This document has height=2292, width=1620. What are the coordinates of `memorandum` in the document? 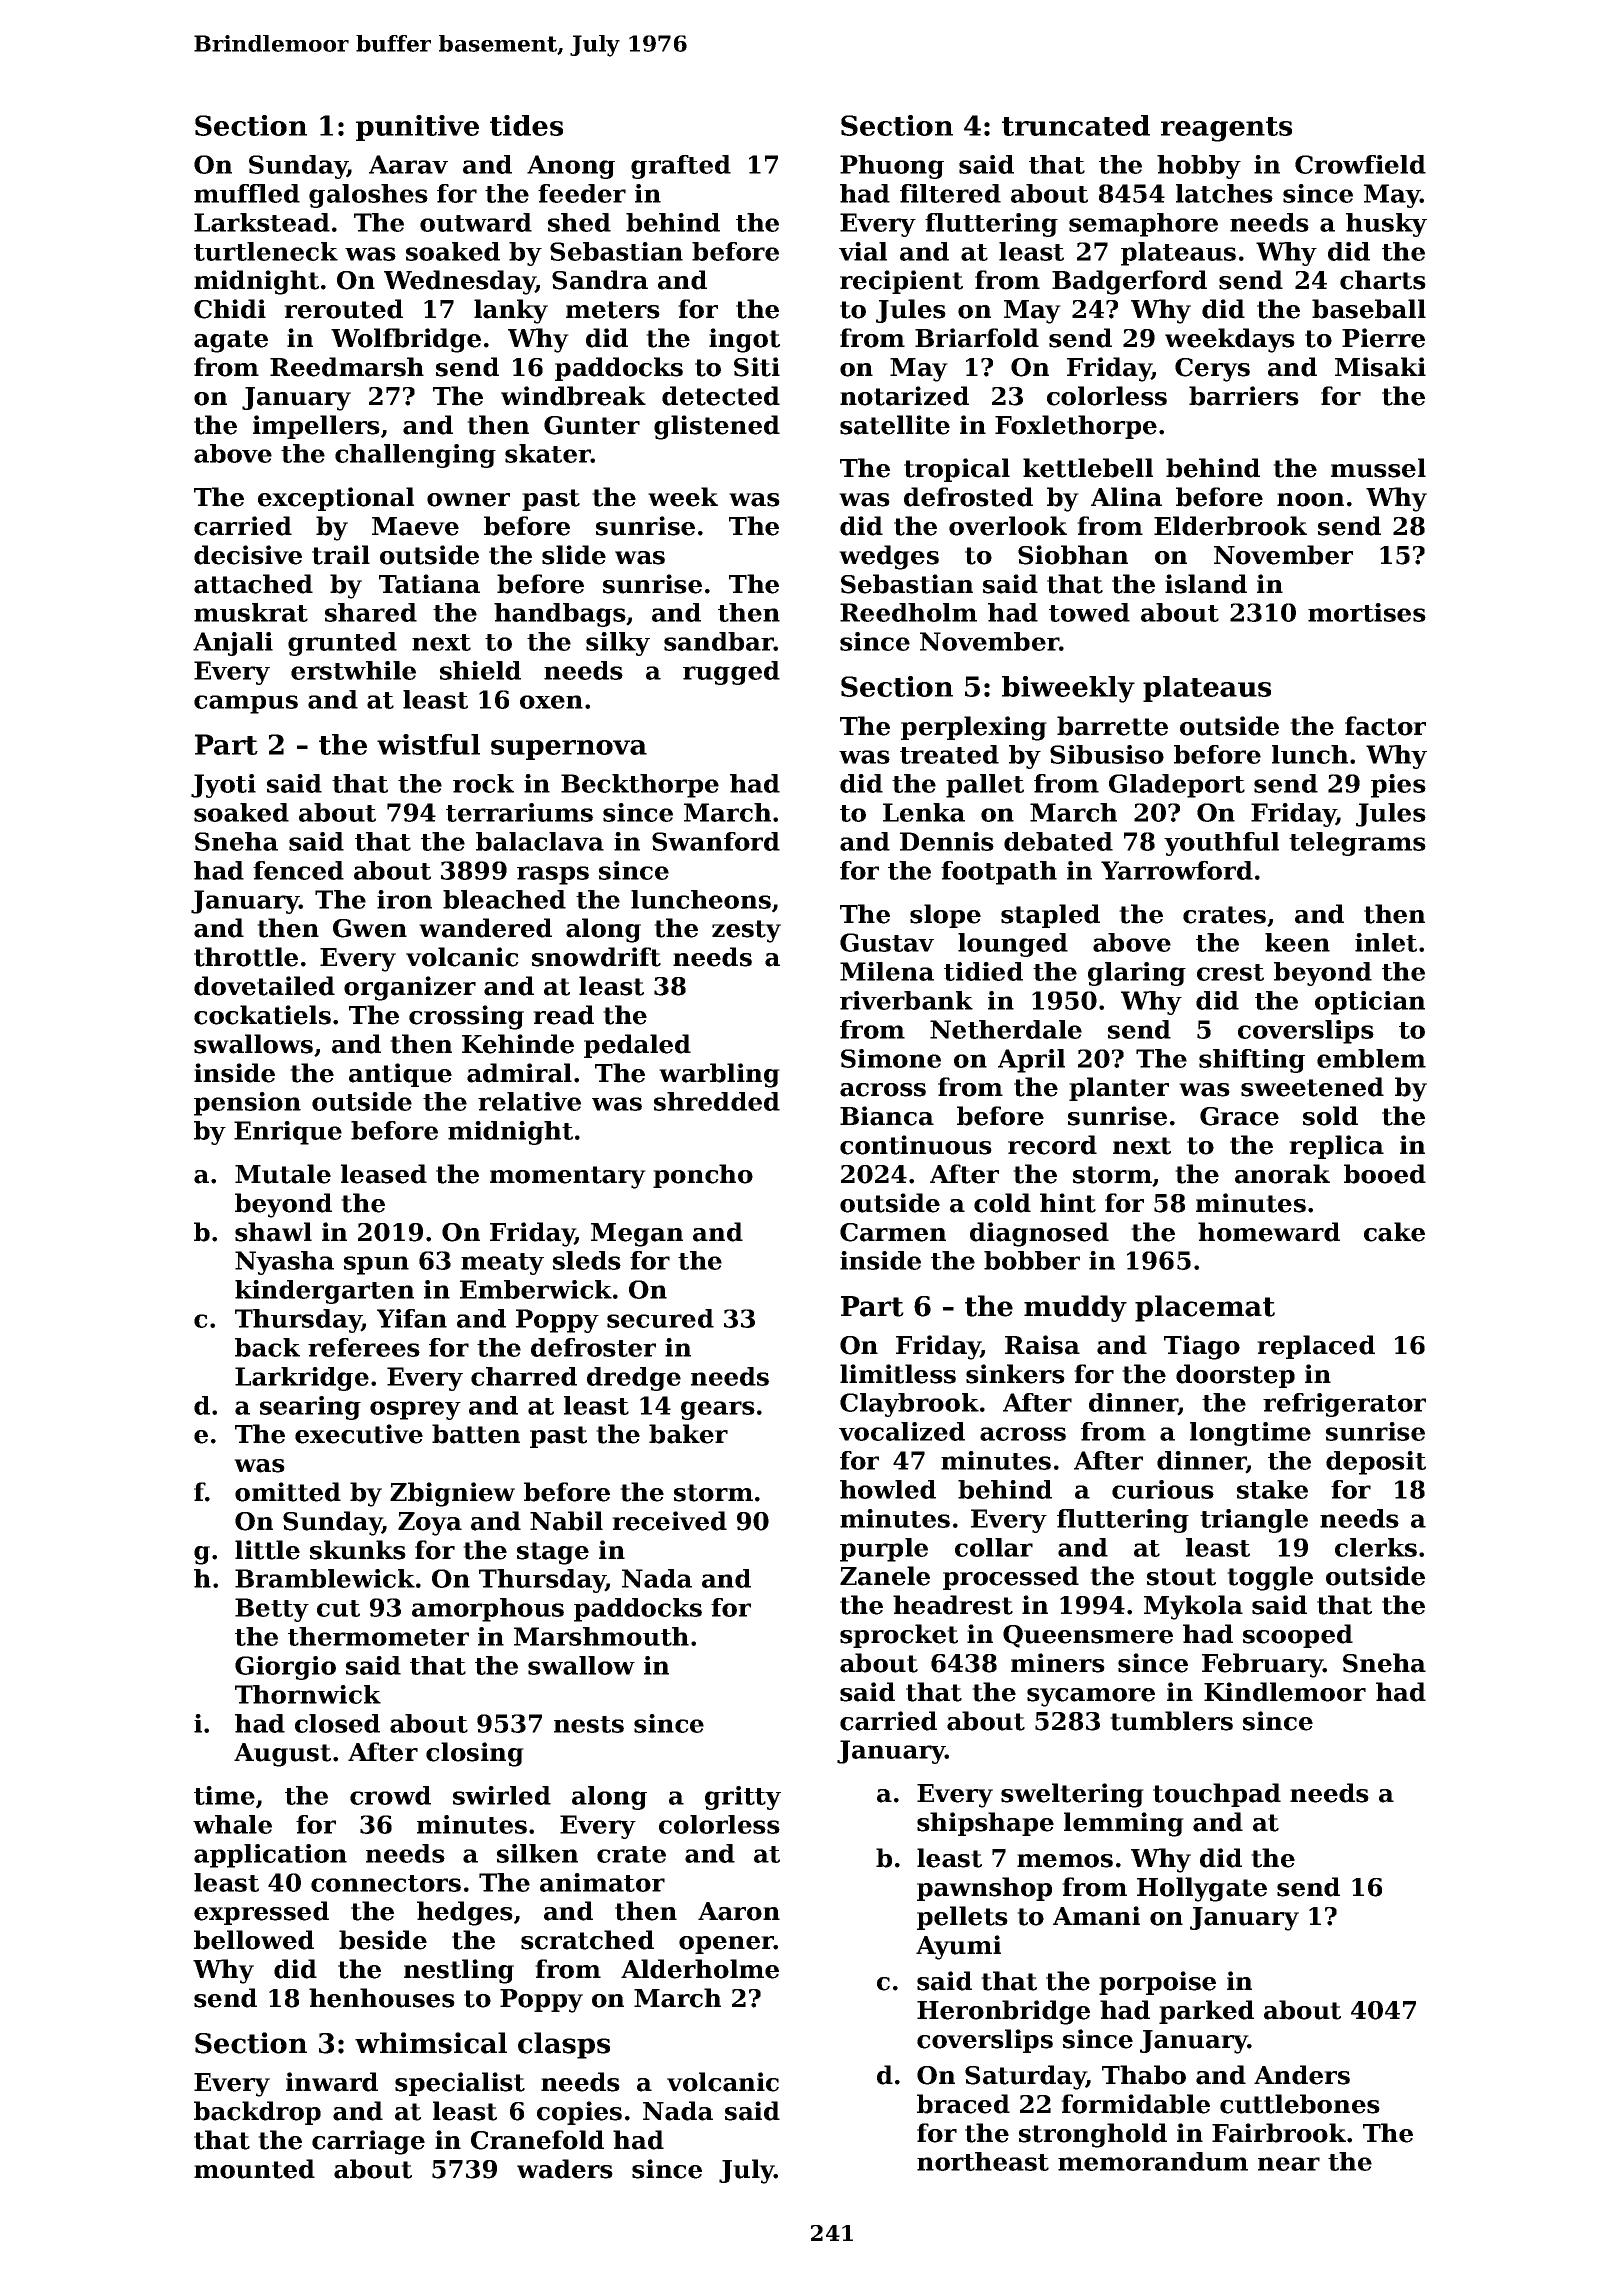 It's located at (1153, 2161).
